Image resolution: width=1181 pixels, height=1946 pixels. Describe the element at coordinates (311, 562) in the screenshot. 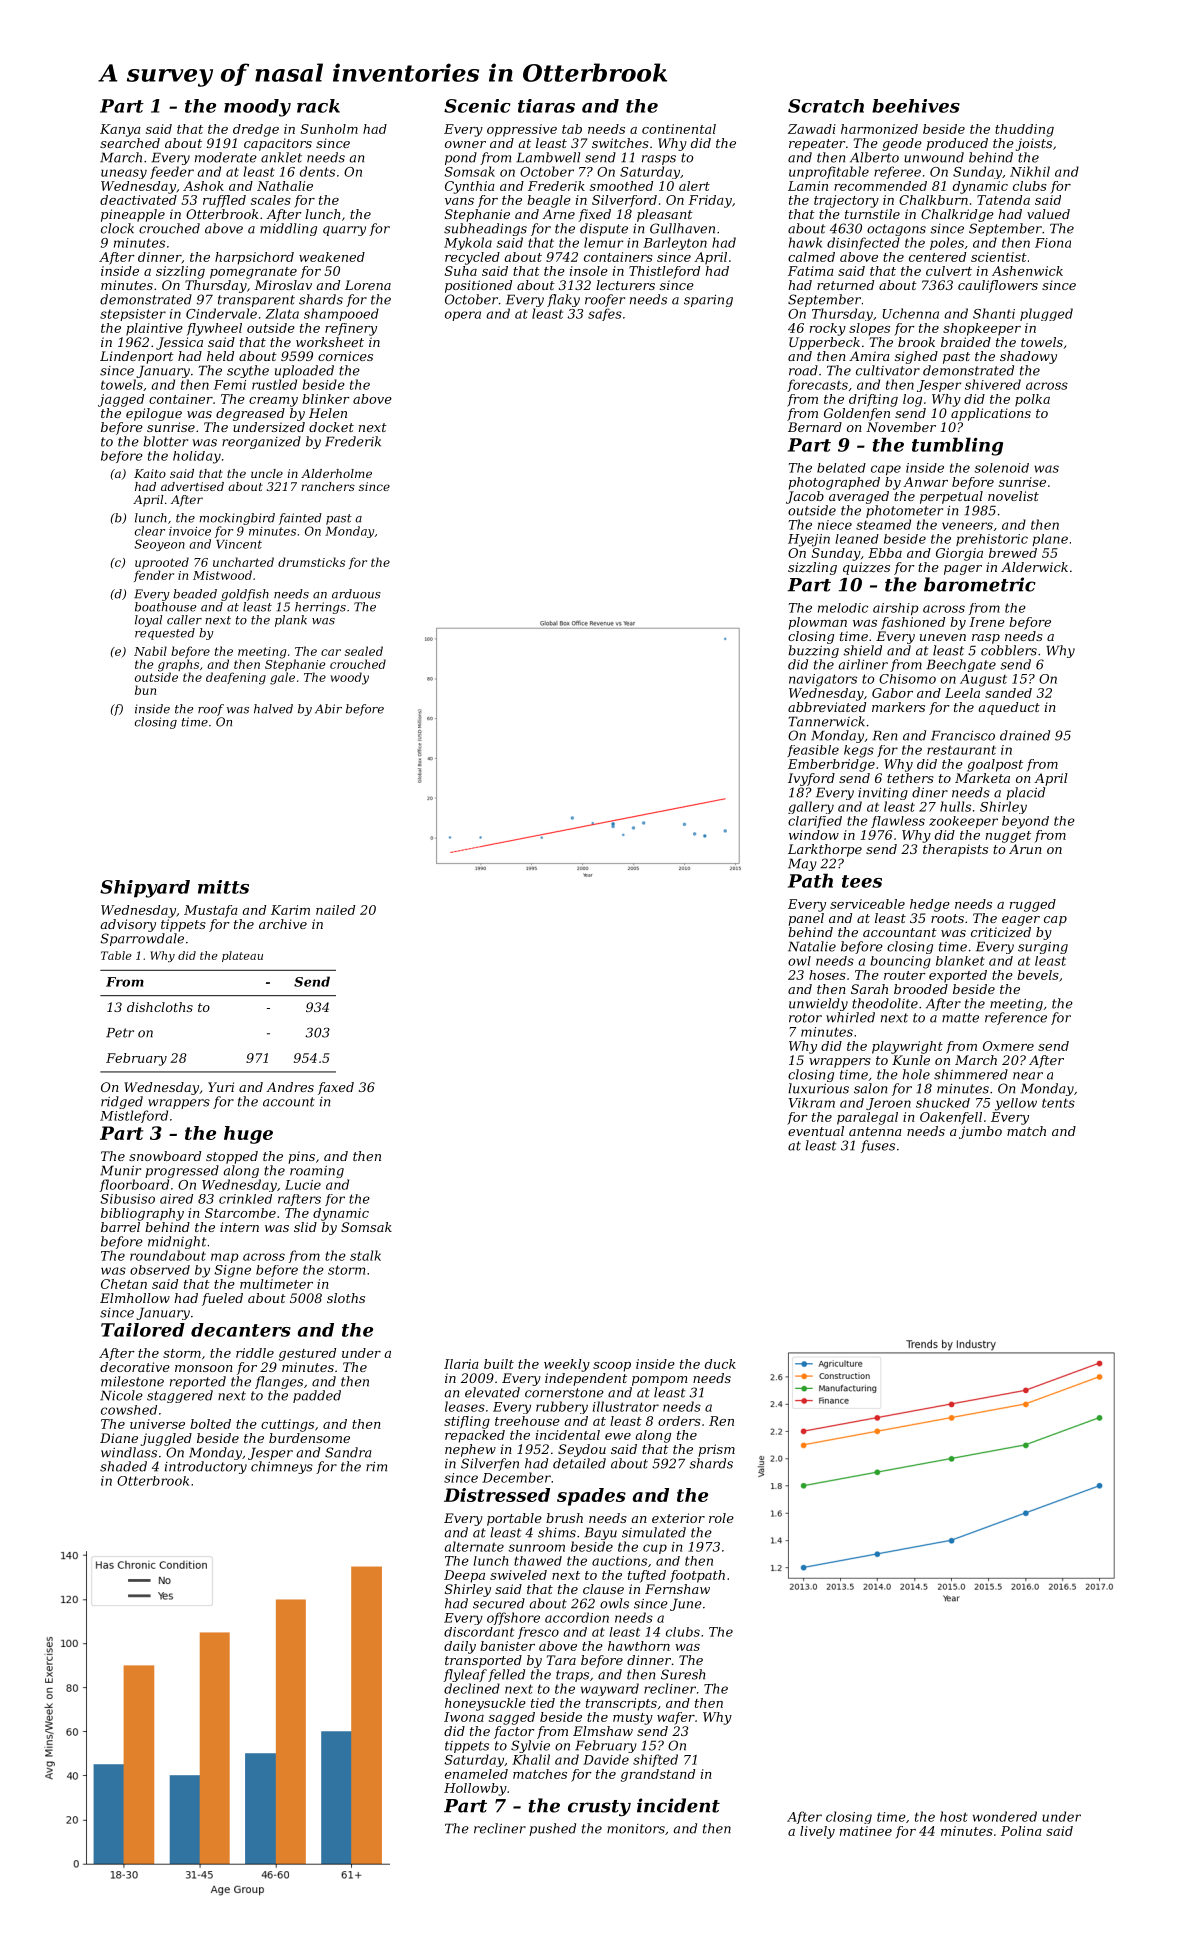

I see `drumsticks` at that location.
